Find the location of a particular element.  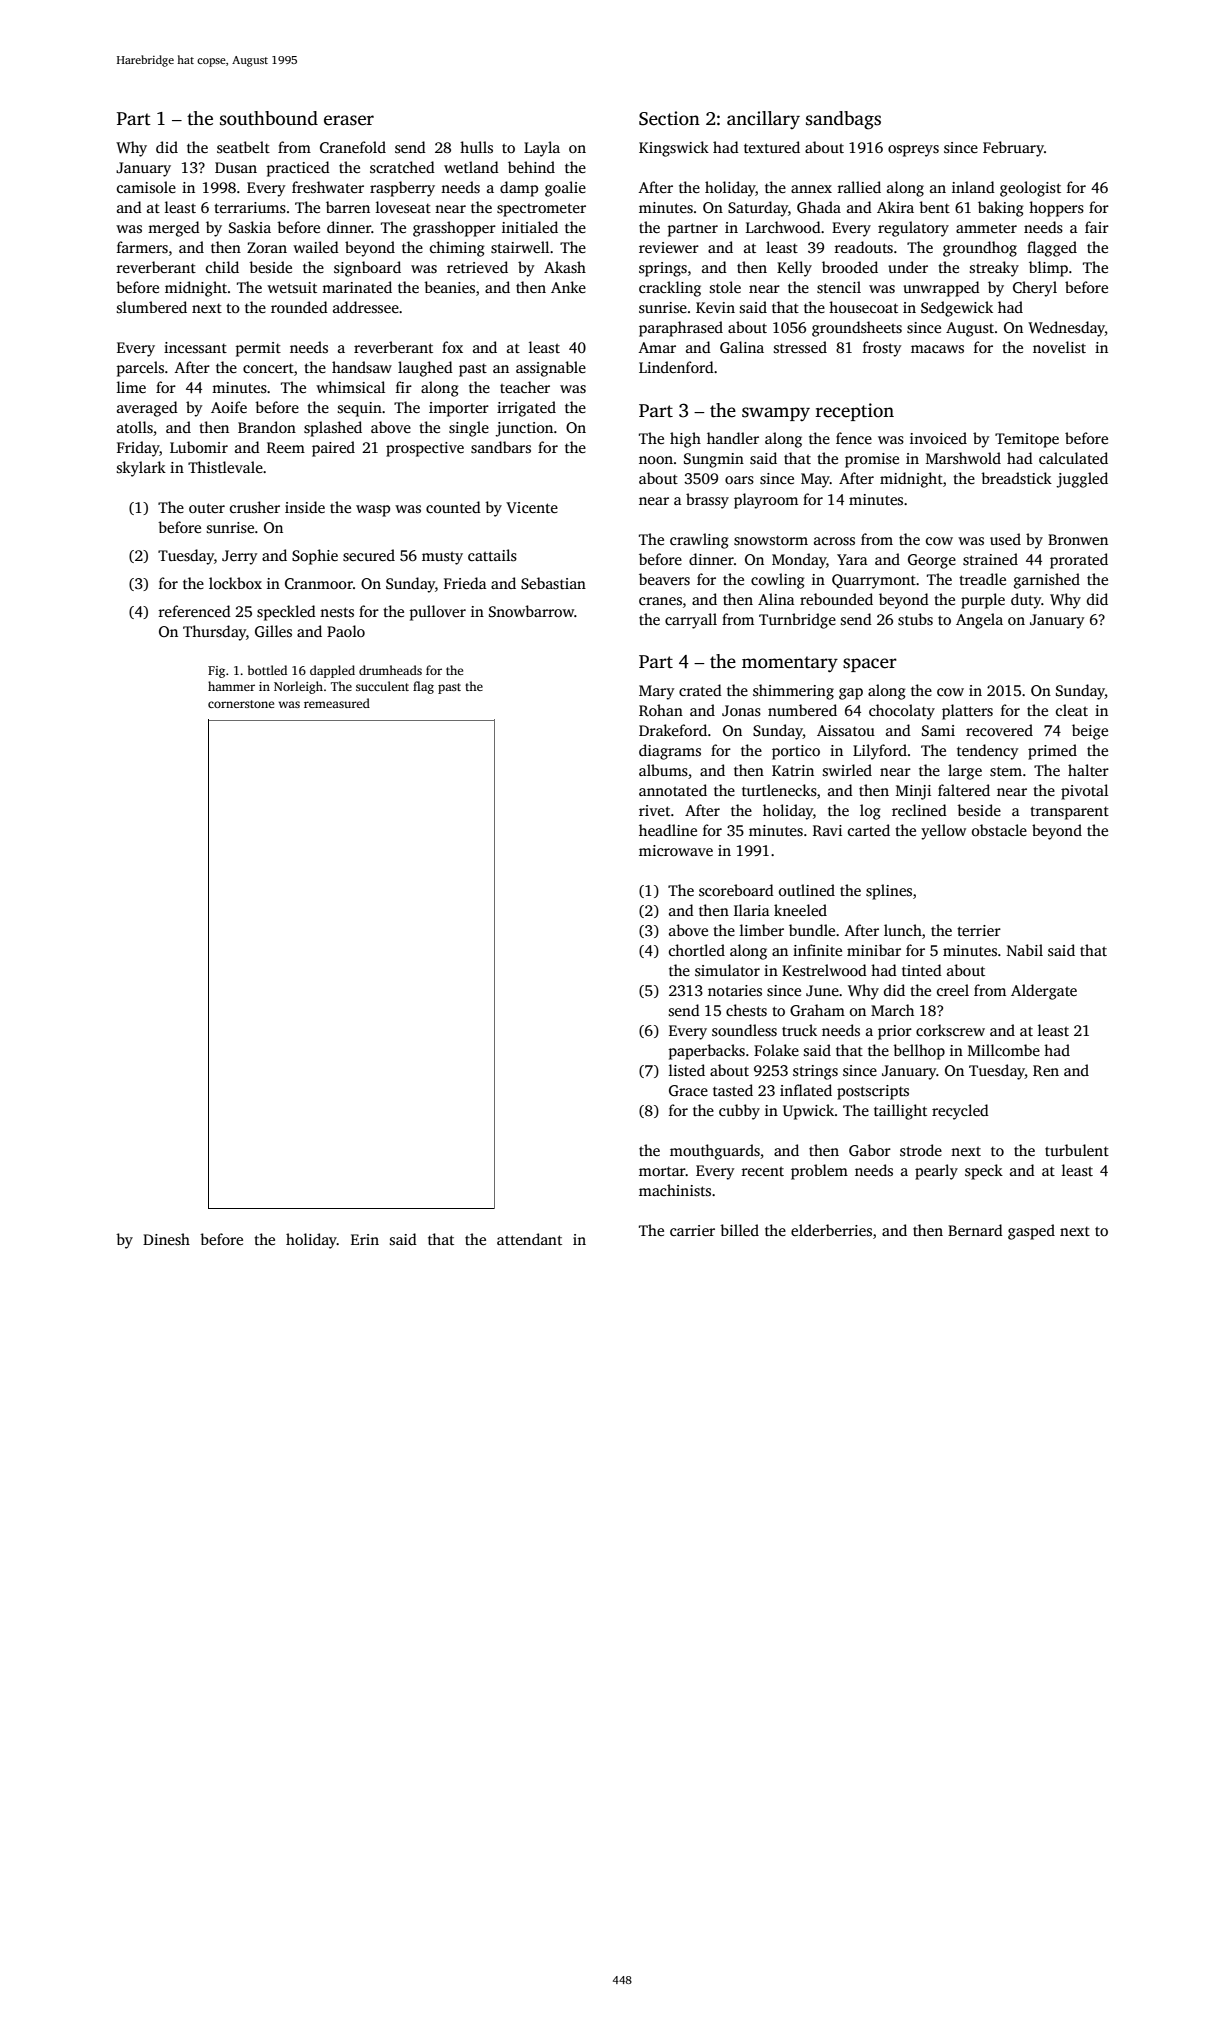

hulls is located at coordinates (476, 147).
